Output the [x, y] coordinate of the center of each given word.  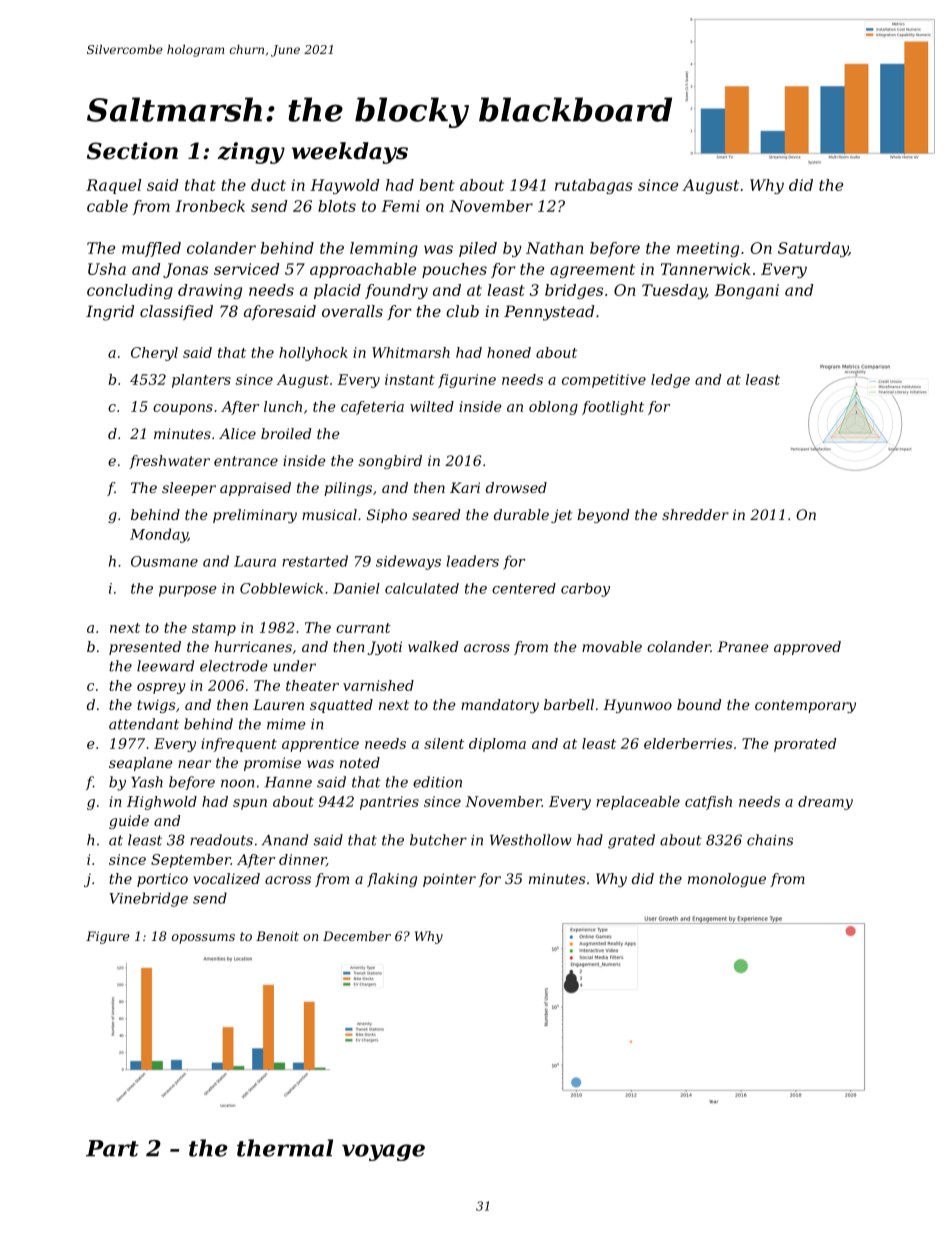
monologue [727, 880]
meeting [708, 249]
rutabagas [594, 186]
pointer [449, 880]
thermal [285, 1148]
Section [132, 151]
